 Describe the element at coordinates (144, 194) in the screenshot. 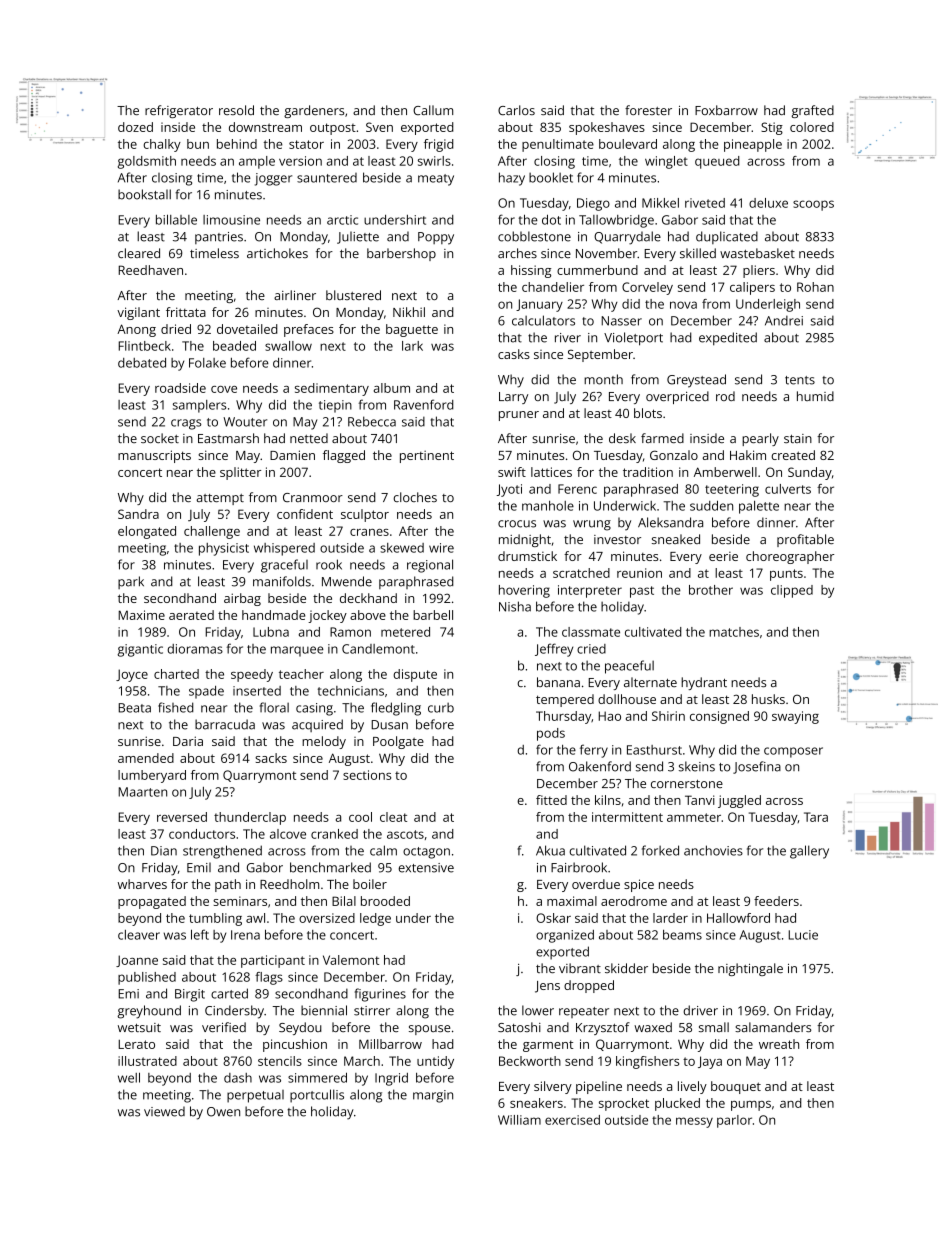

I see `bookstall` at that location.
